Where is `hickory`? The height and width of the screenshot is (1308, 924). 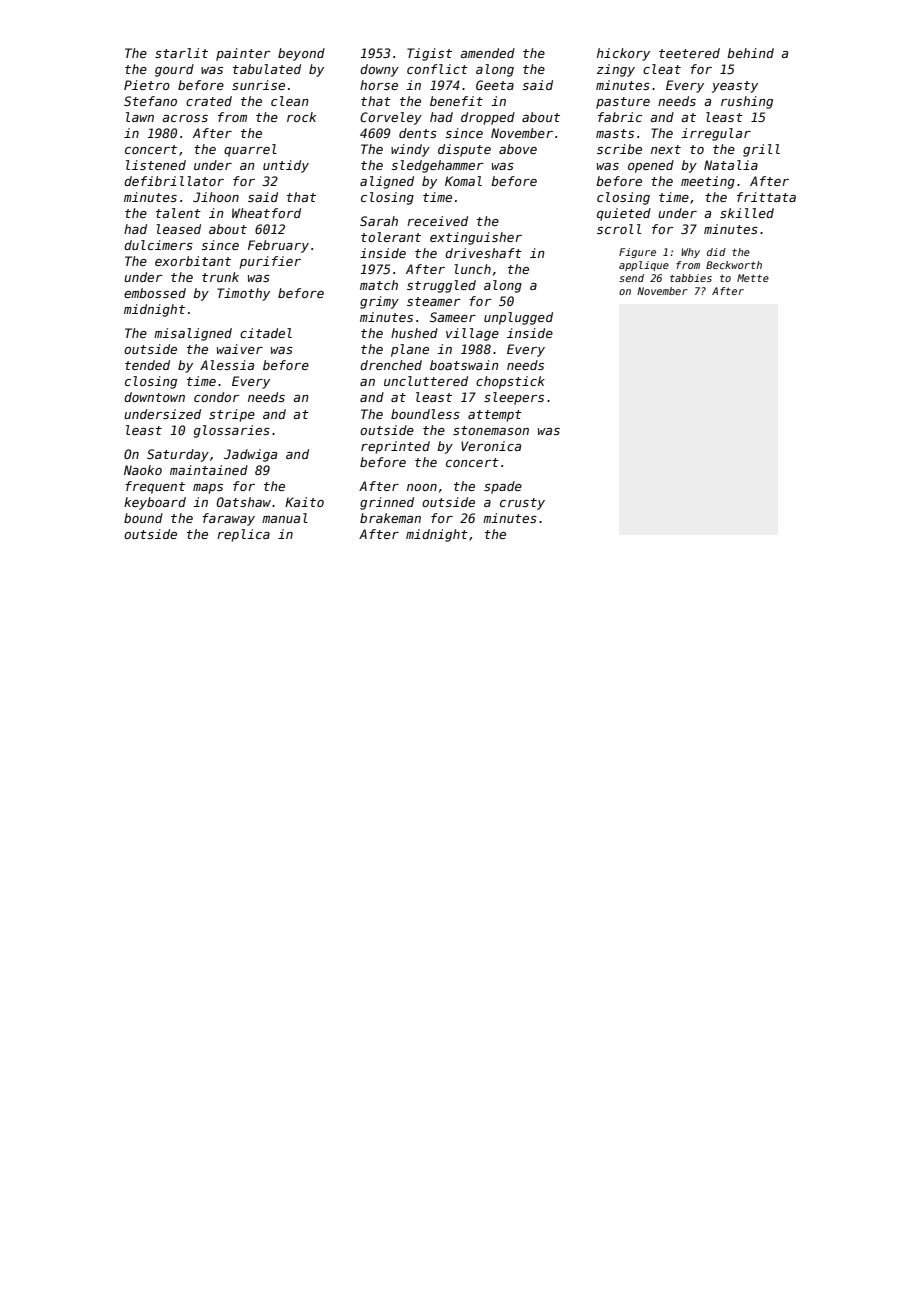 hickory is located at coordinates (623, 54).
